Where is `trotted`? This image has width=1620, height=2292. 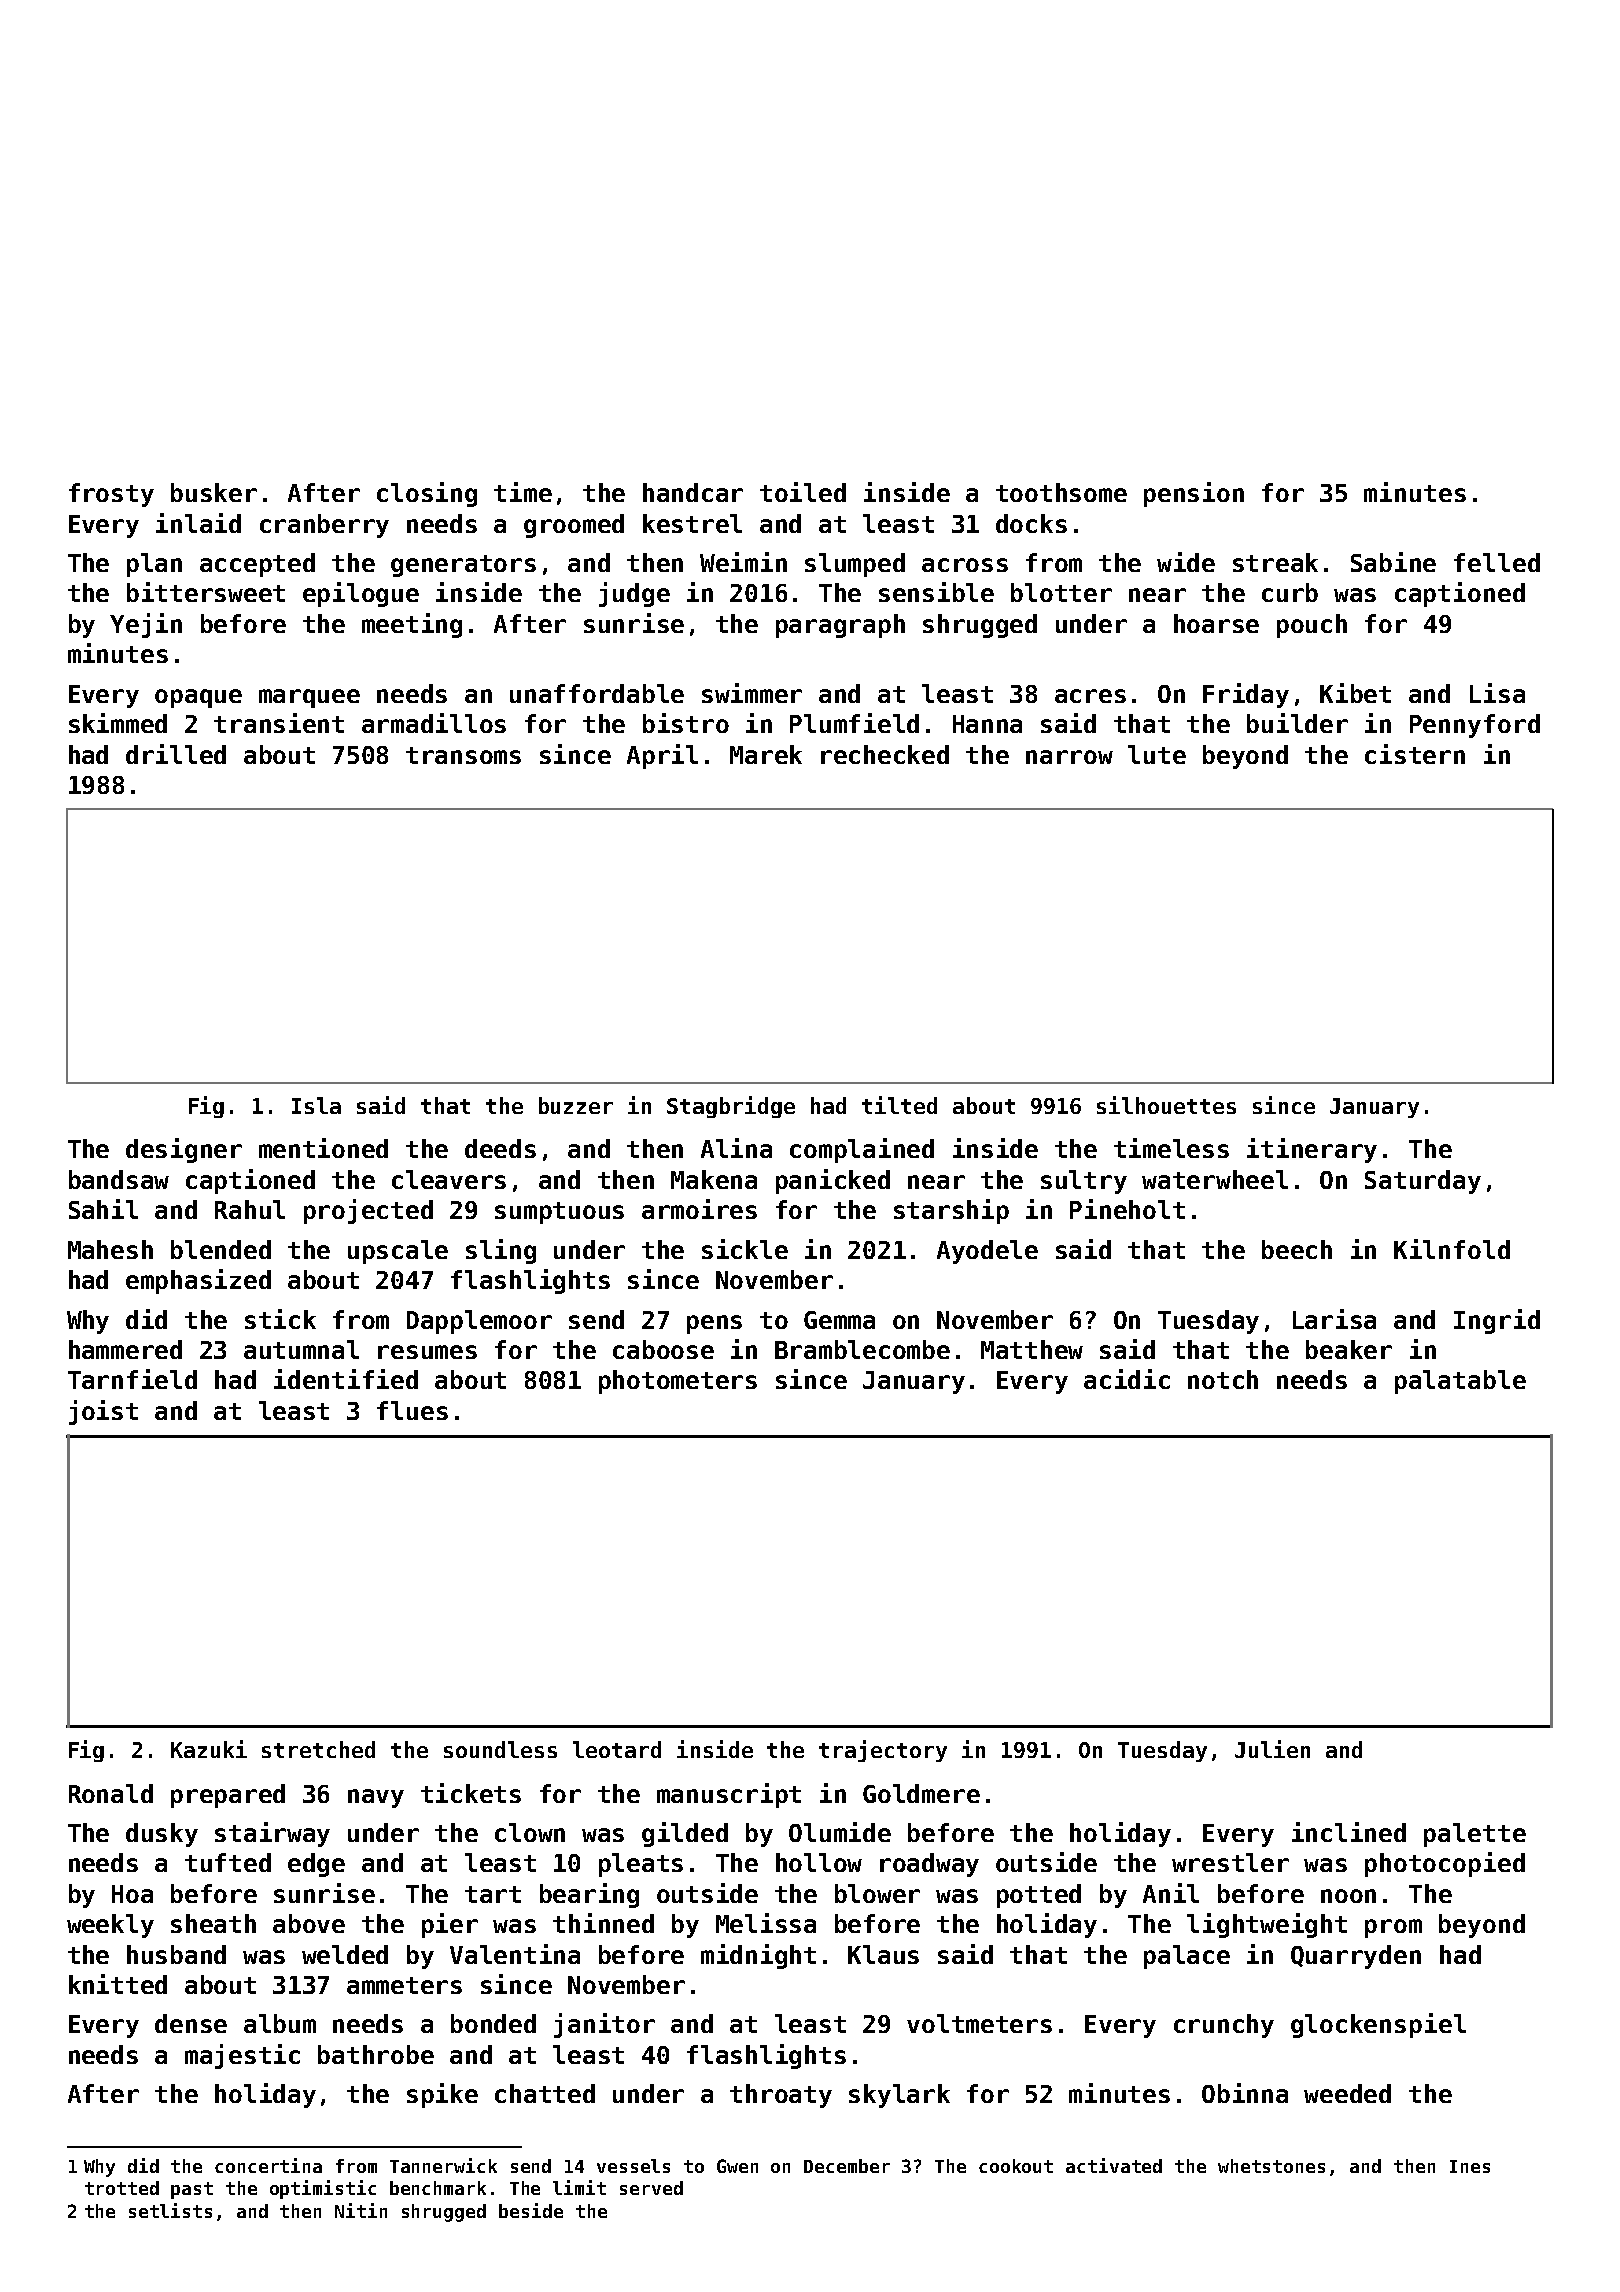 trotted is located at coordinates (122, 2188).
